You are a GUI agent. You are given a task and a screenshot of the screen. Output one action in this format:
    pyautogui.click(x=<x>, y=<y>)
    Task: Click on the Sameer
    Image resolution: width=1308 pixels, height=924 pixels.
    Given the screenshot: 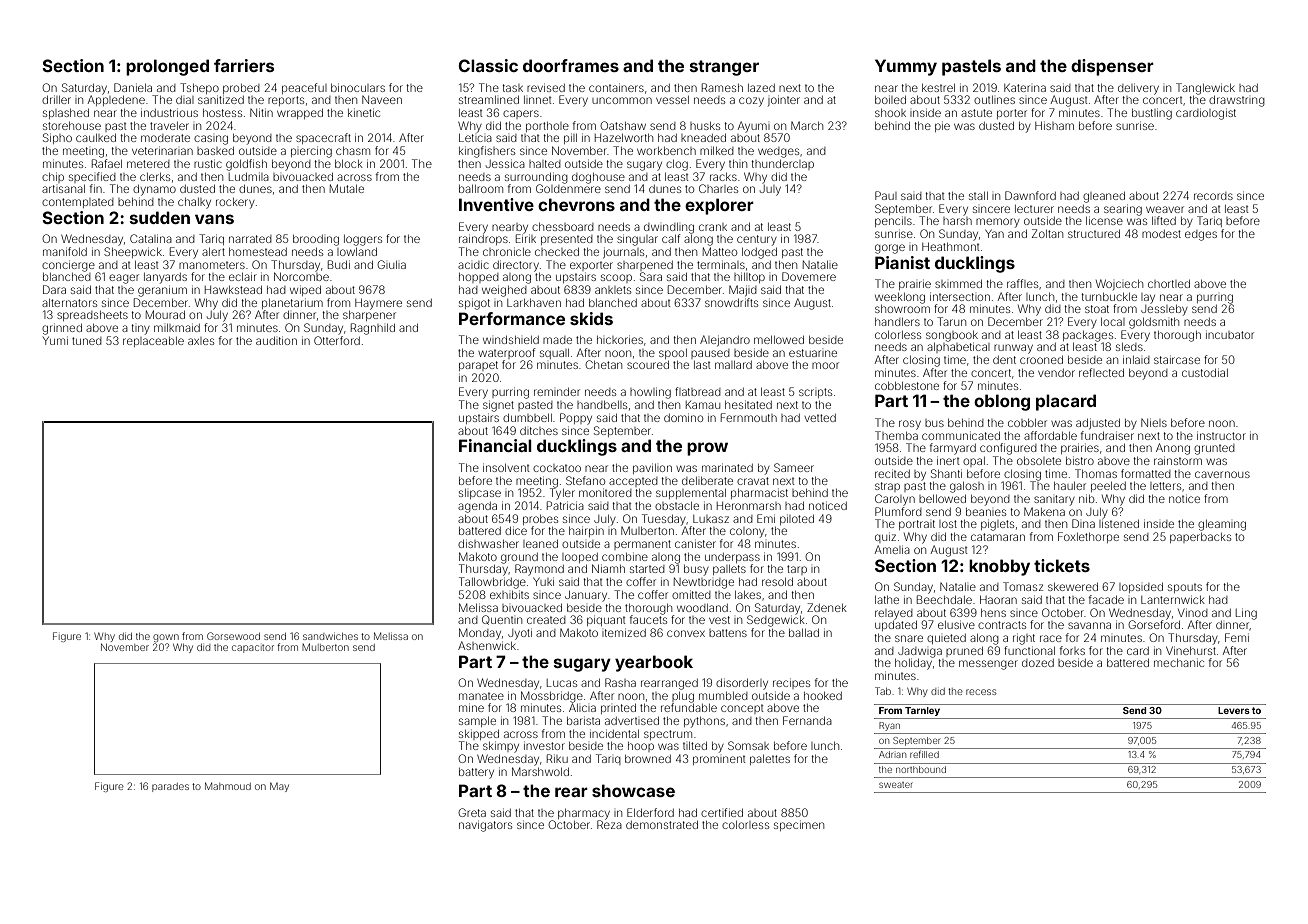 What is the action you would take?
    pyautogui.click(x=794, y=467)
